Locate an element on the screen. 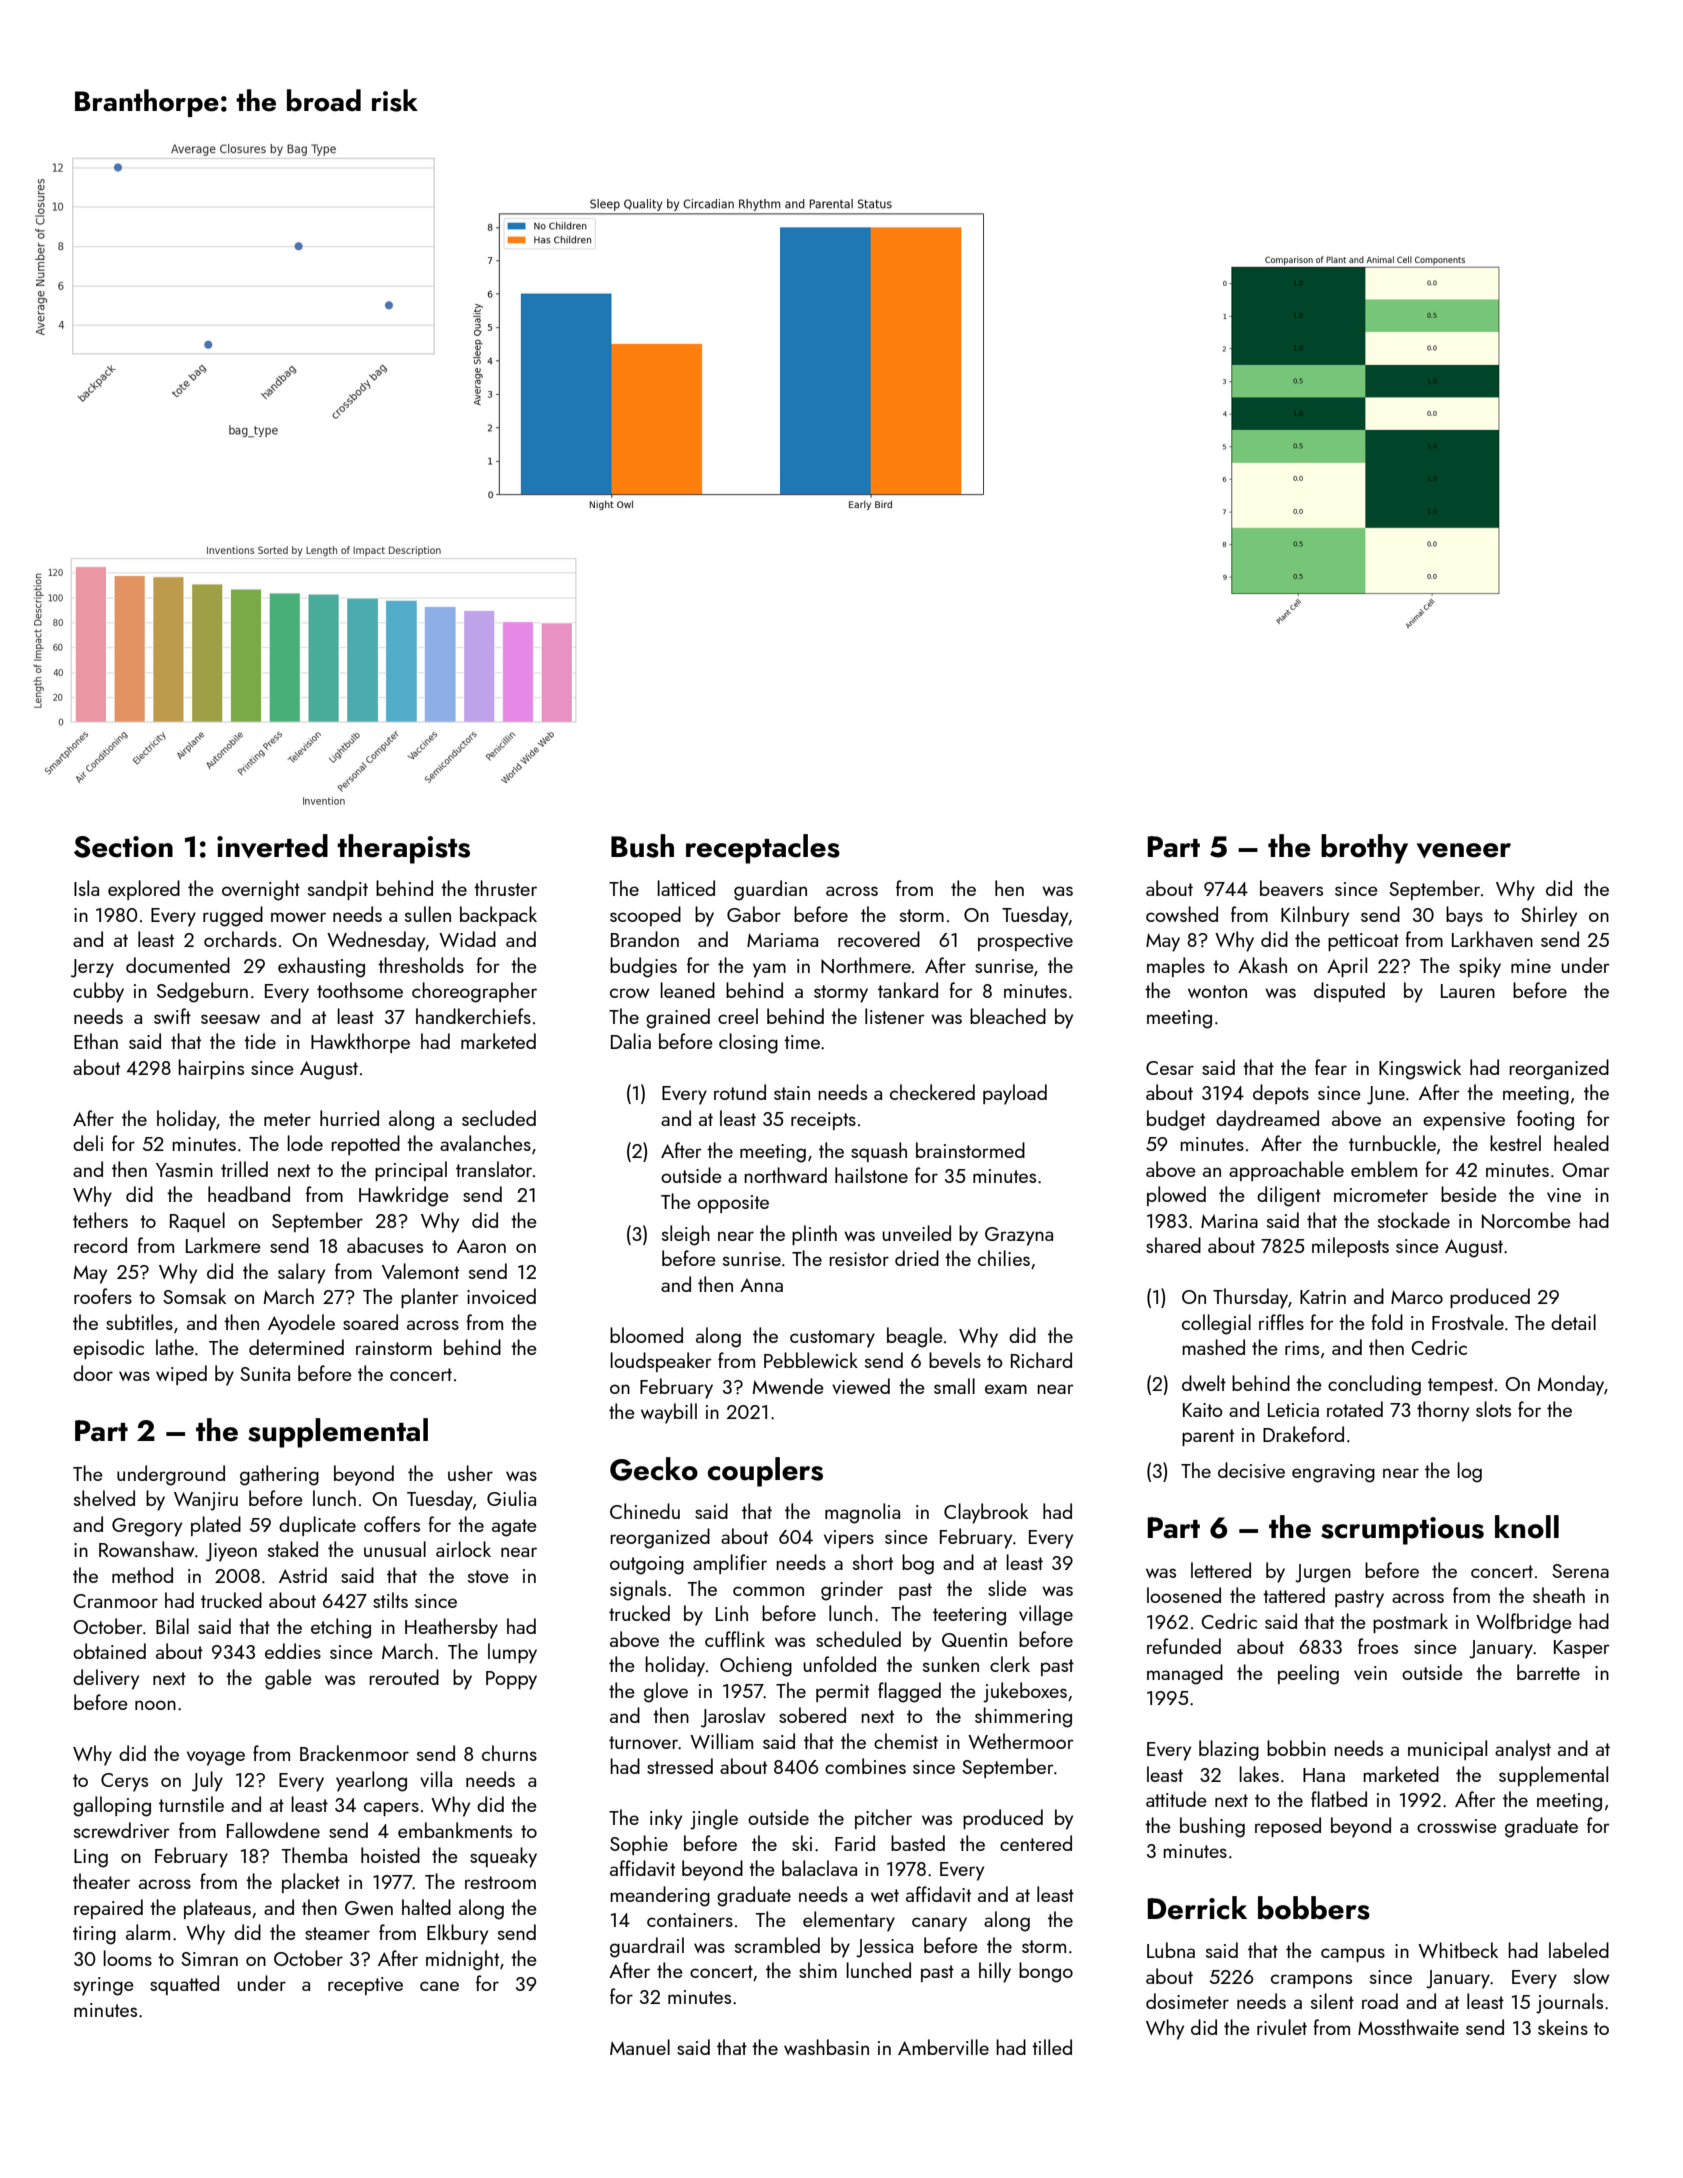 The image size is (1683, 2178). plowed is located at coordinates (1176, 1196).
